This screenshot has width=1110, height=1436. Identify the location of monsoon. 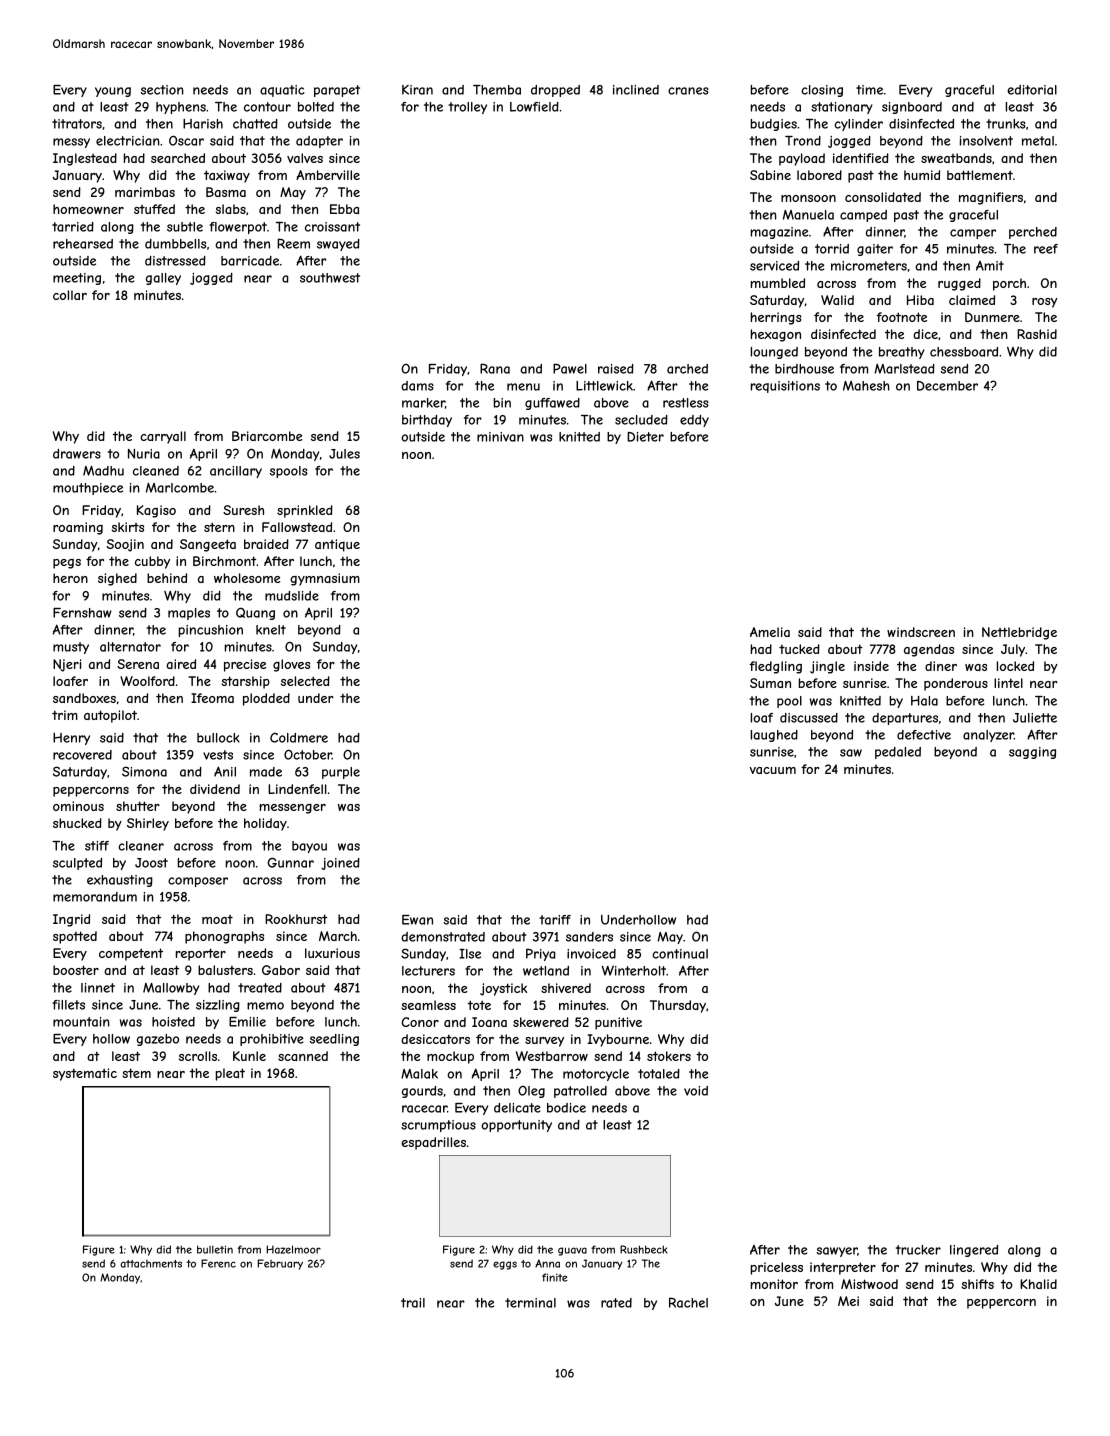
(808, 198).
